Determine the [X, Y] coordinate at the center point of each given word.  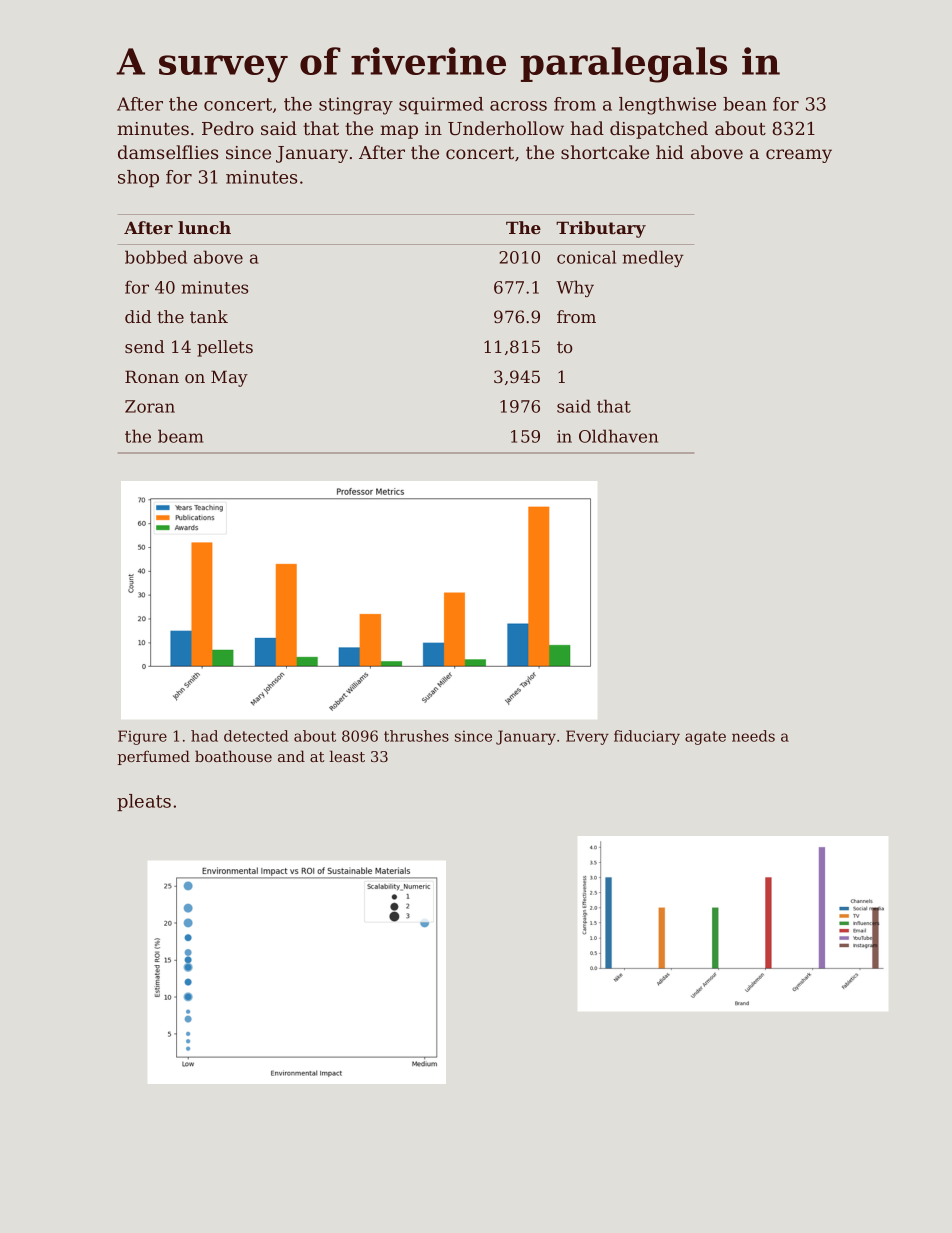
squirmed [441, 105]
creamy [799, 156]
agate [705, 738]
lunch [204, 227]
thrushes [416, 736]
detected [256, 736]
